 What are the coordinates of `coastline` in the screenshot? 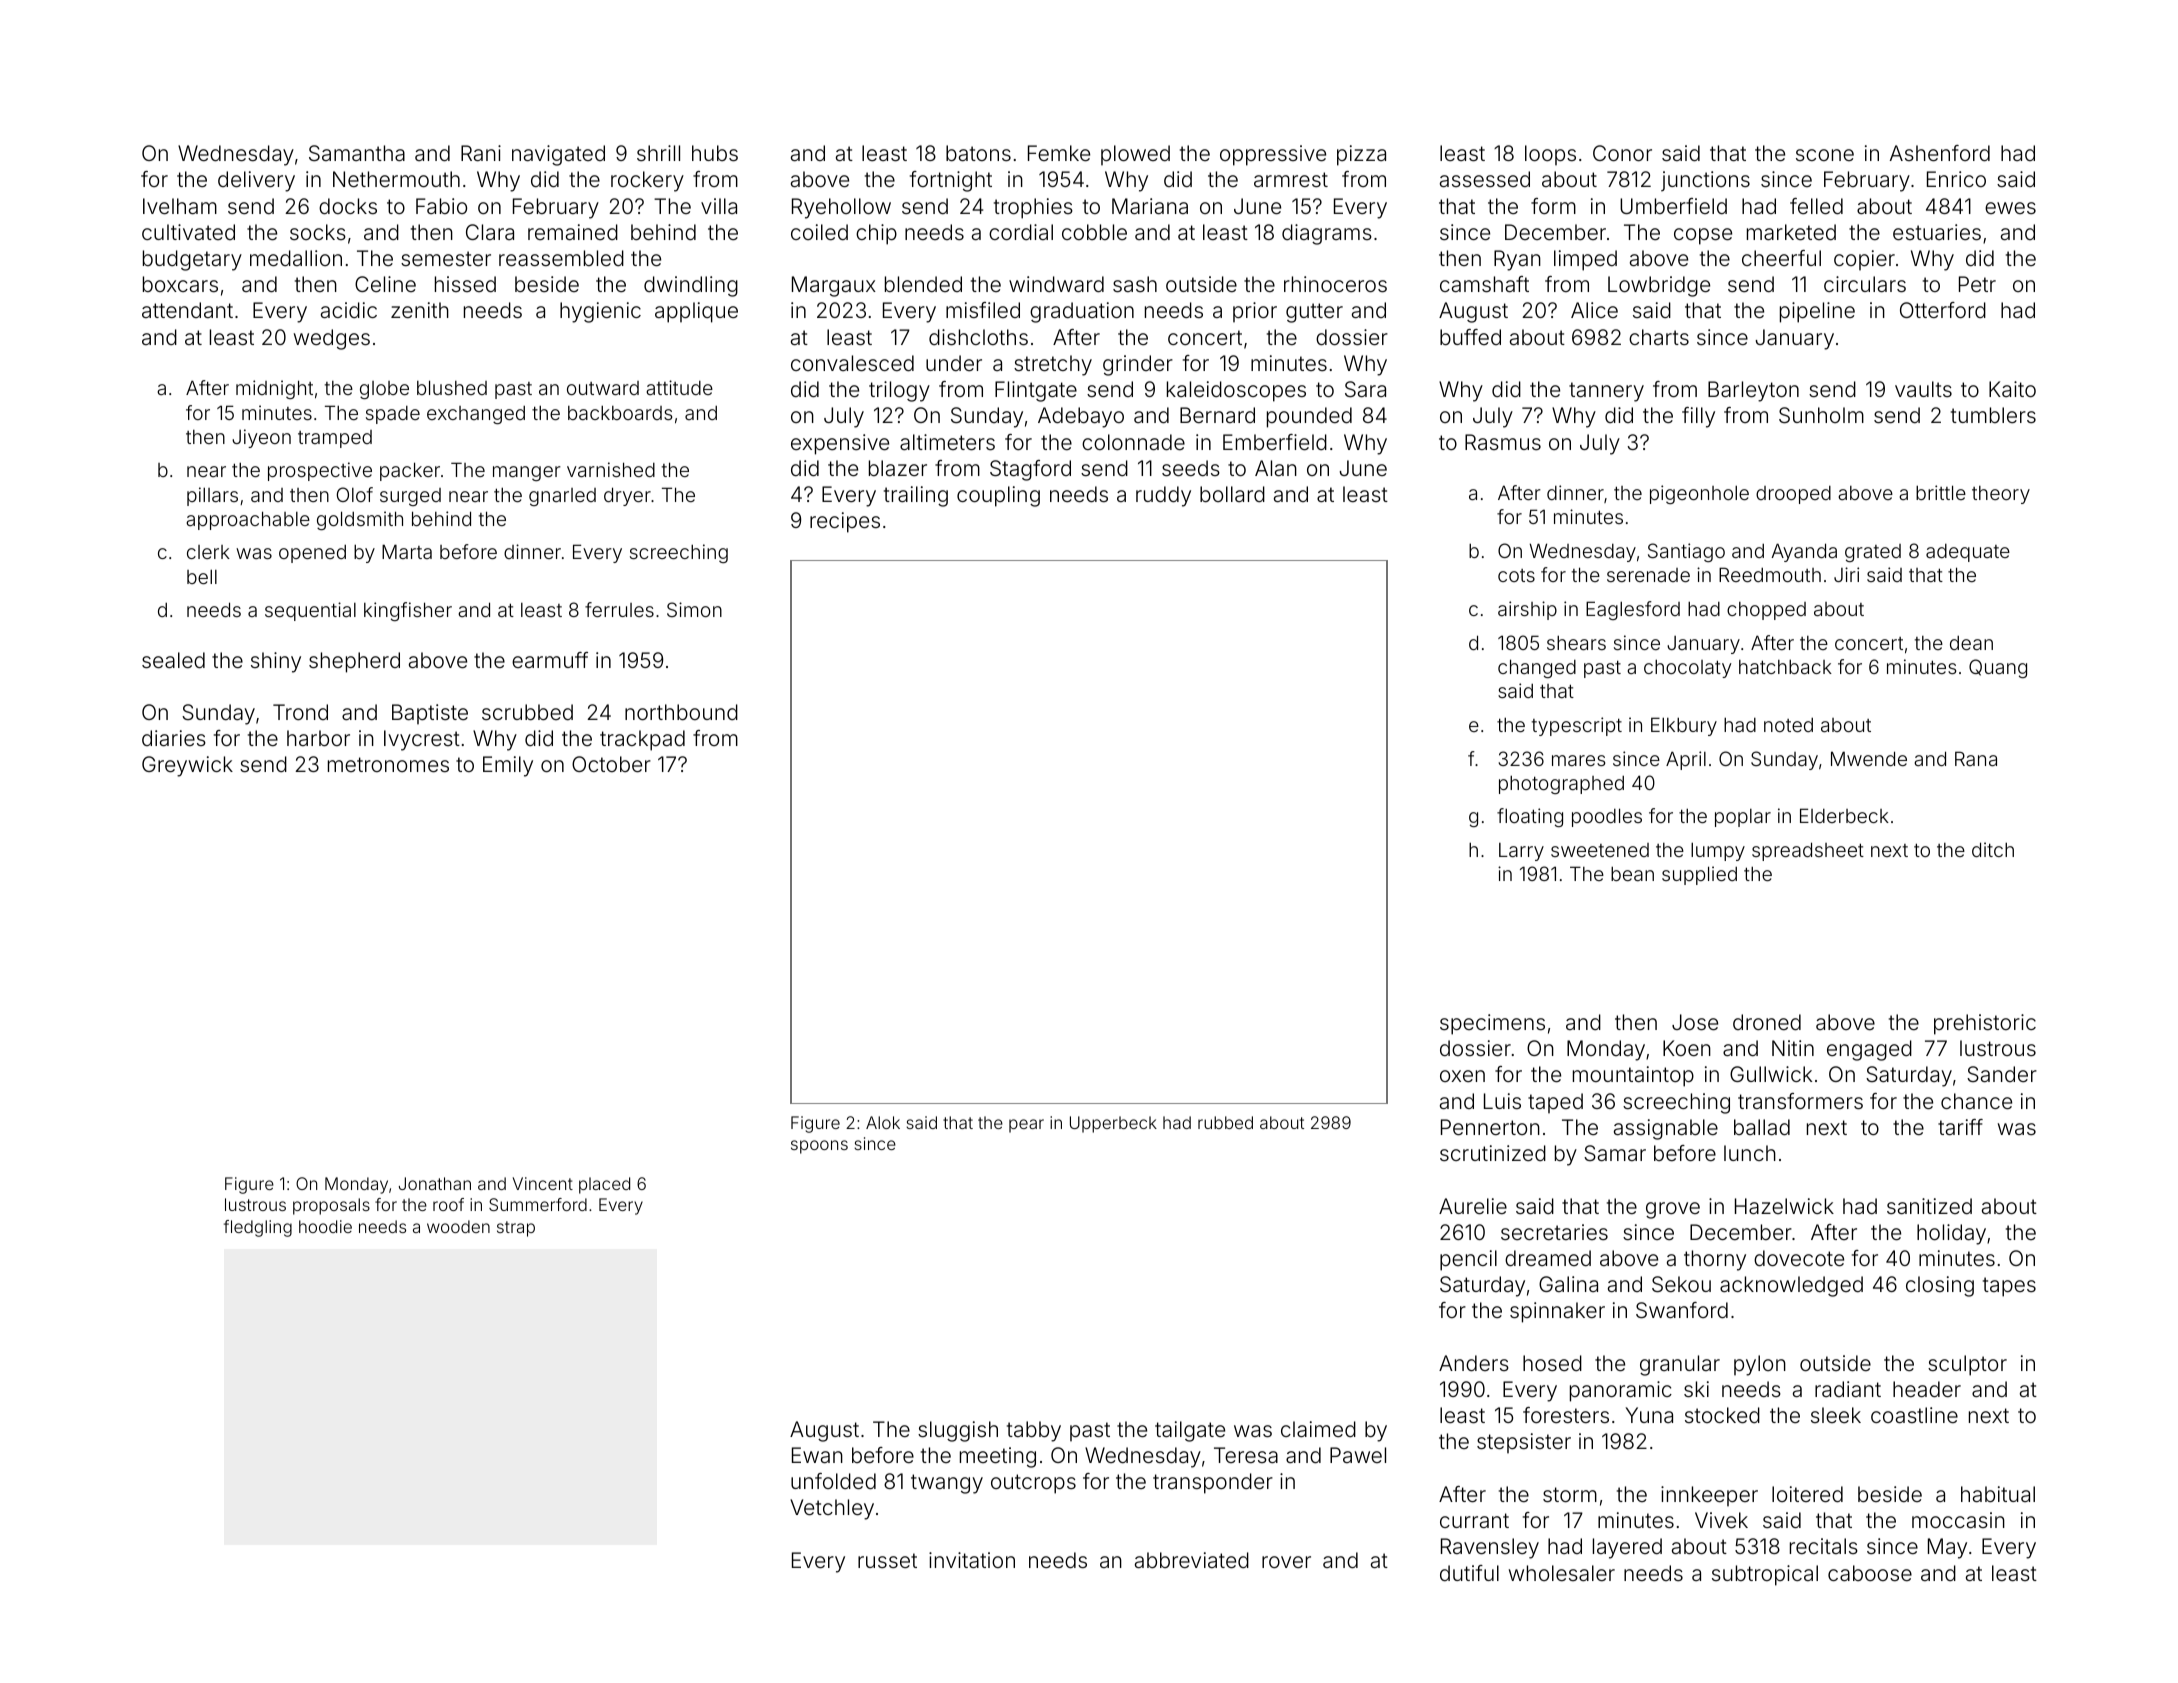 It's located at (1914, 1415).
